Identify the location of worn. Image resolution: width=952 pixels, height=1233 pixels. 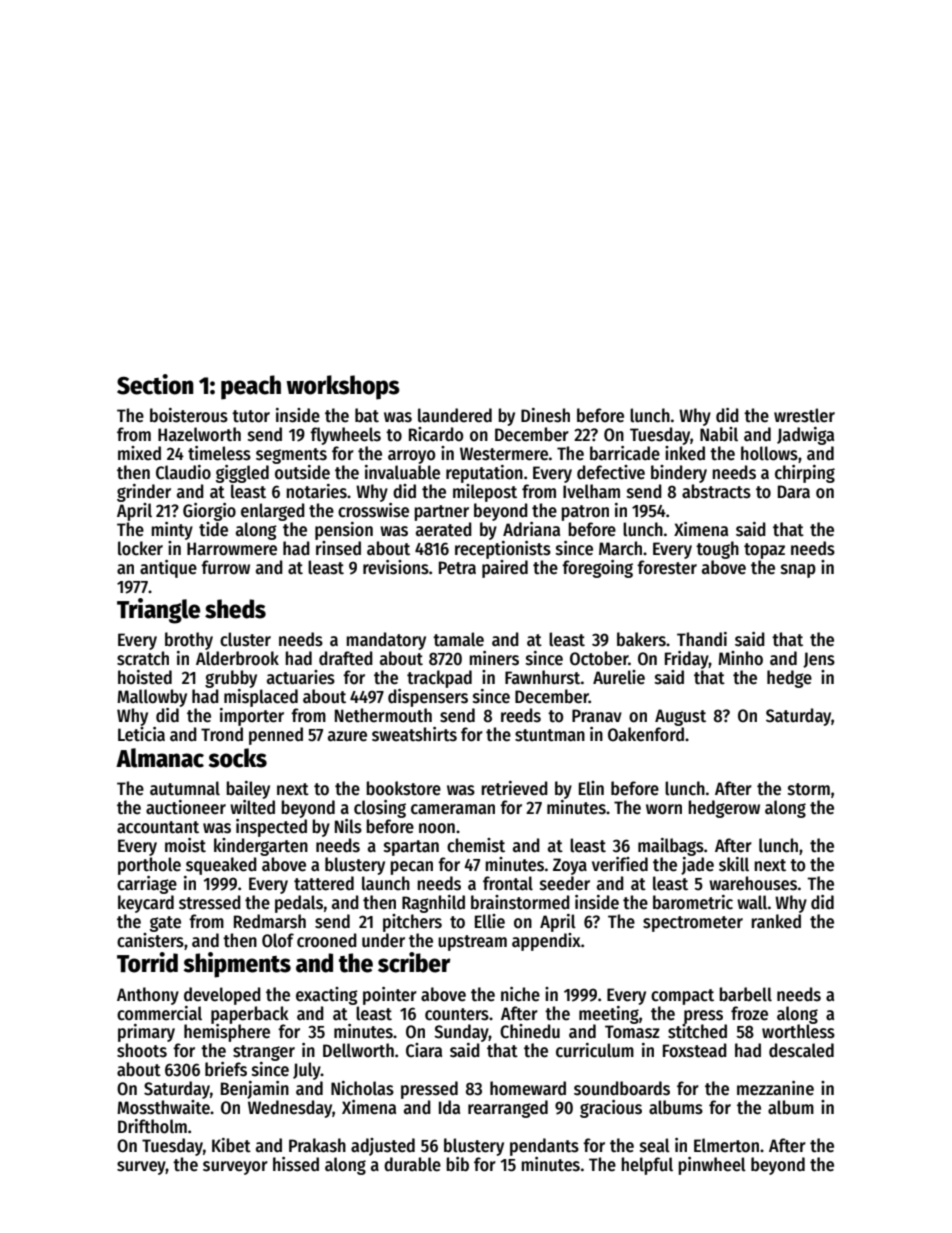
(664, 809).
